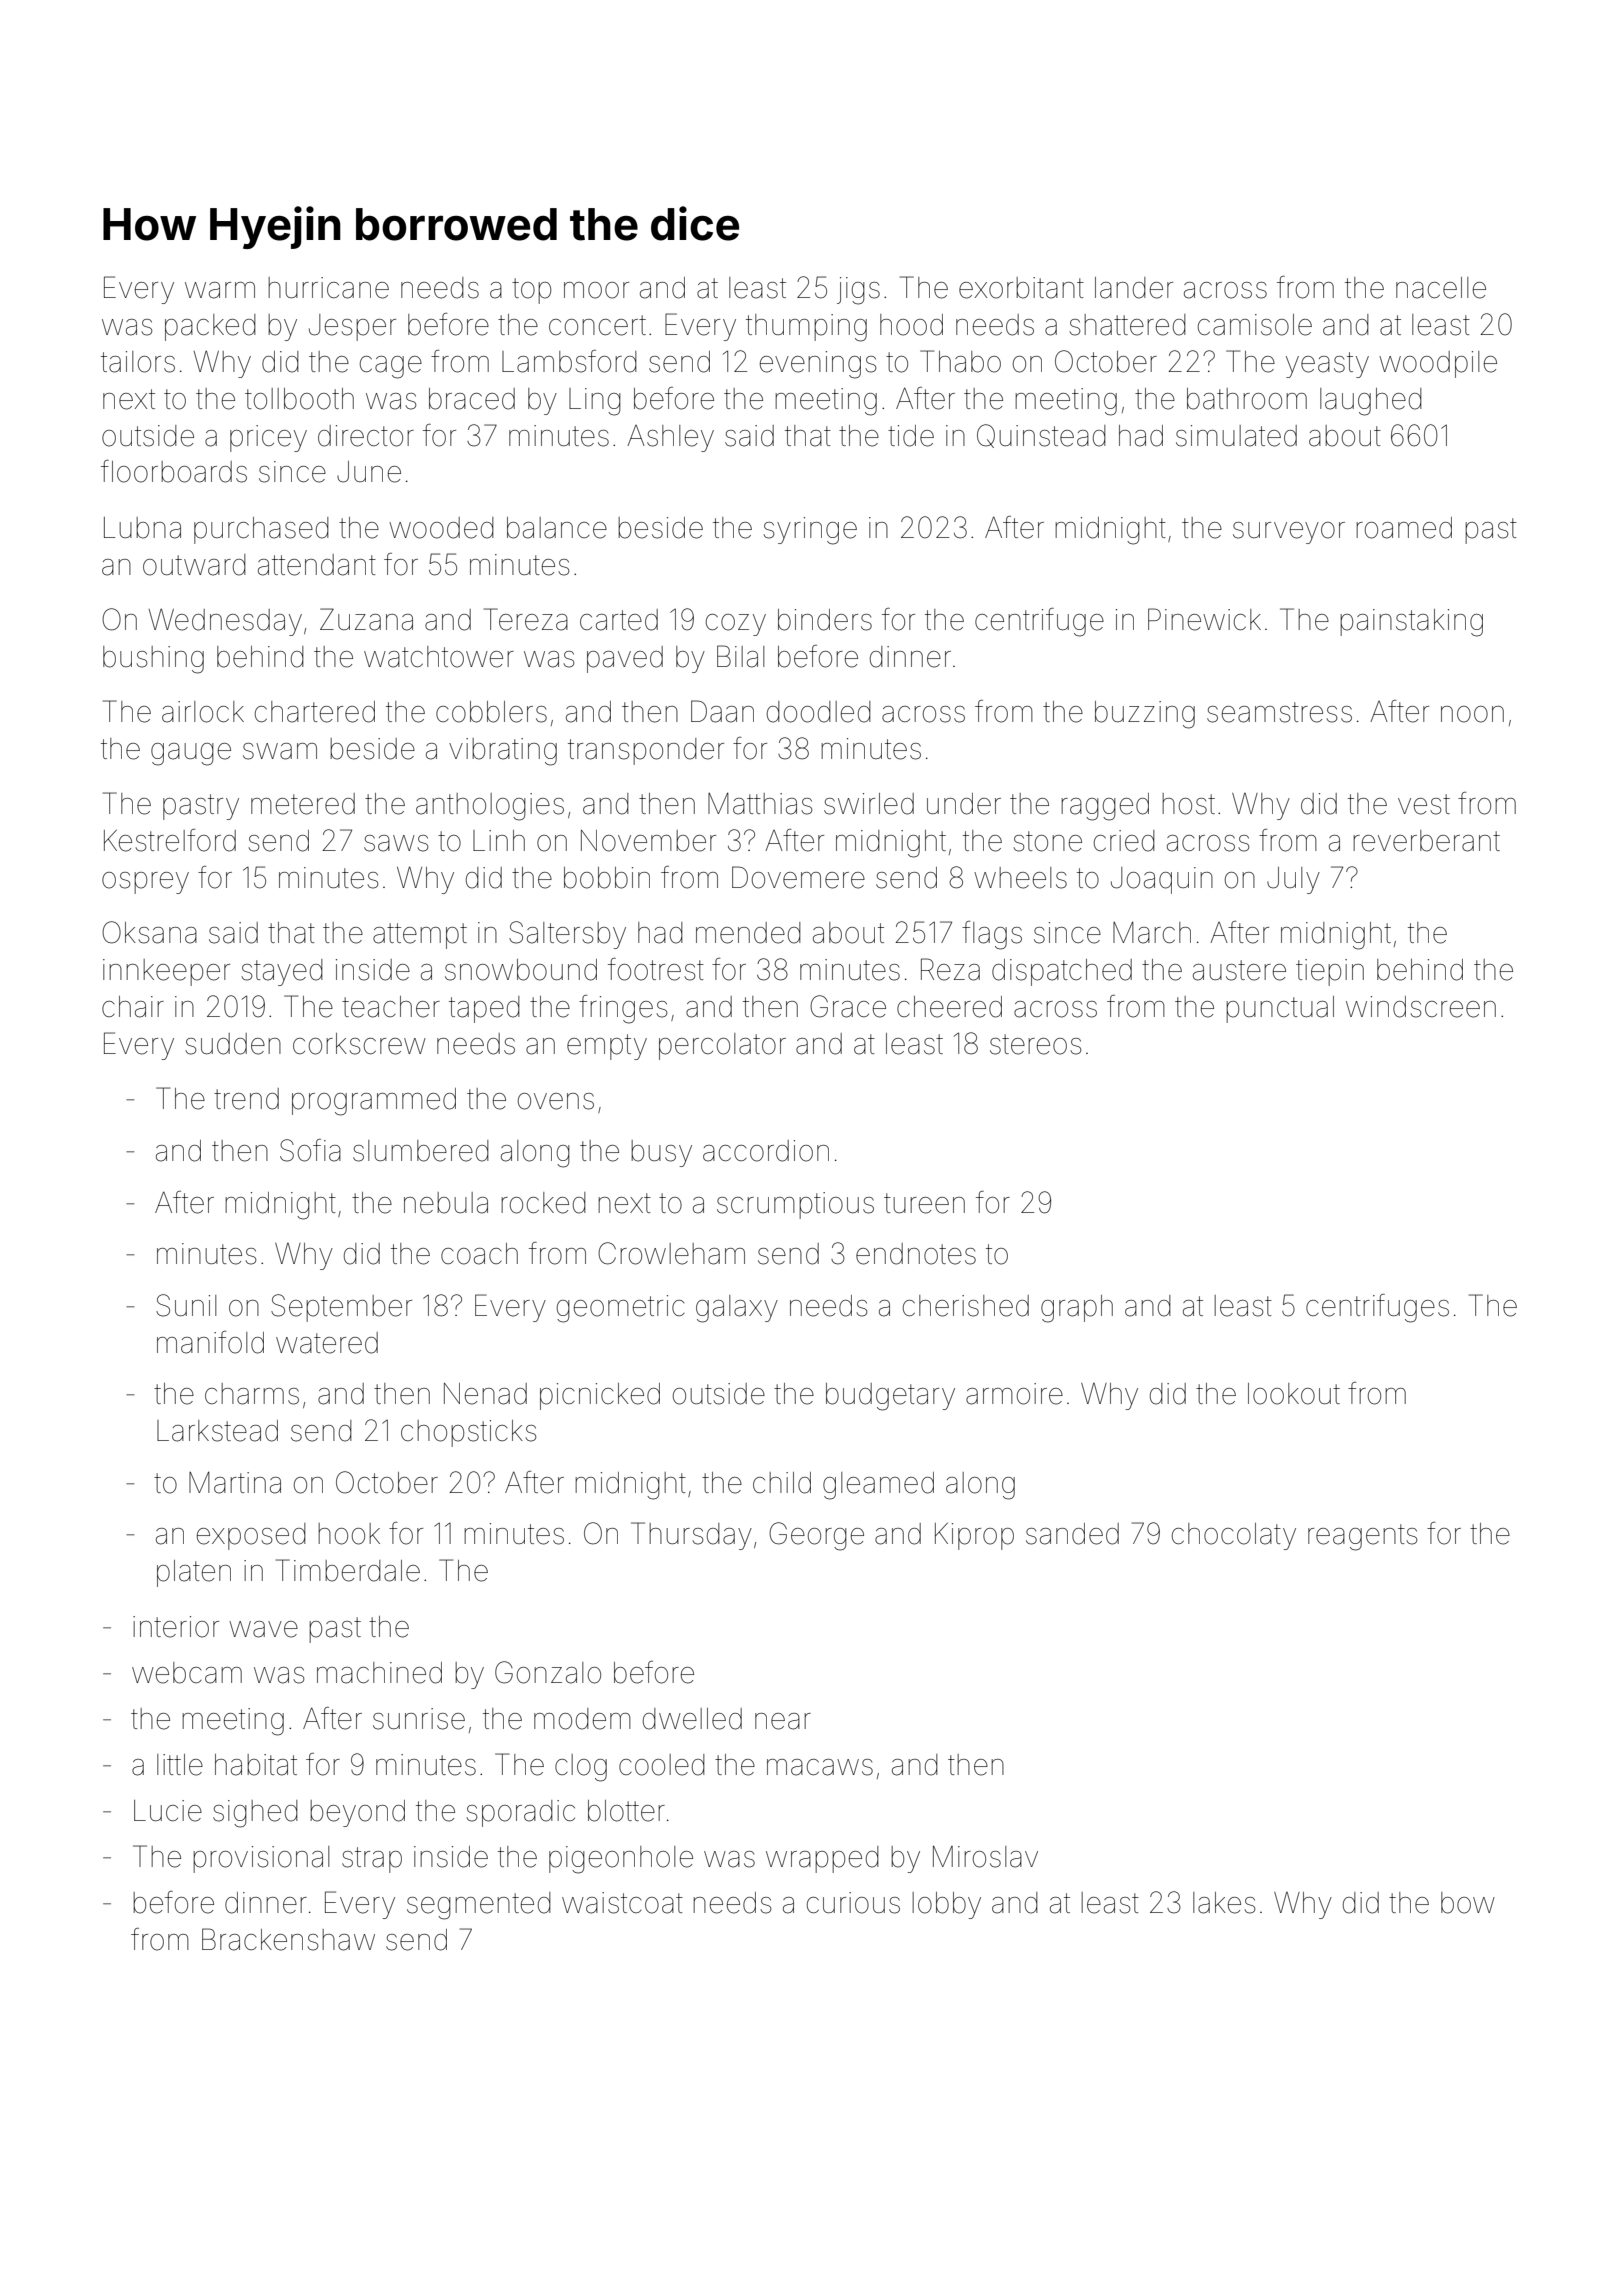 The width and height of the page is (1620, 2292). What do you see at coordinates (1362, 1537) in the page?
I see `reagents` at bounding box center [1362, 1537].
